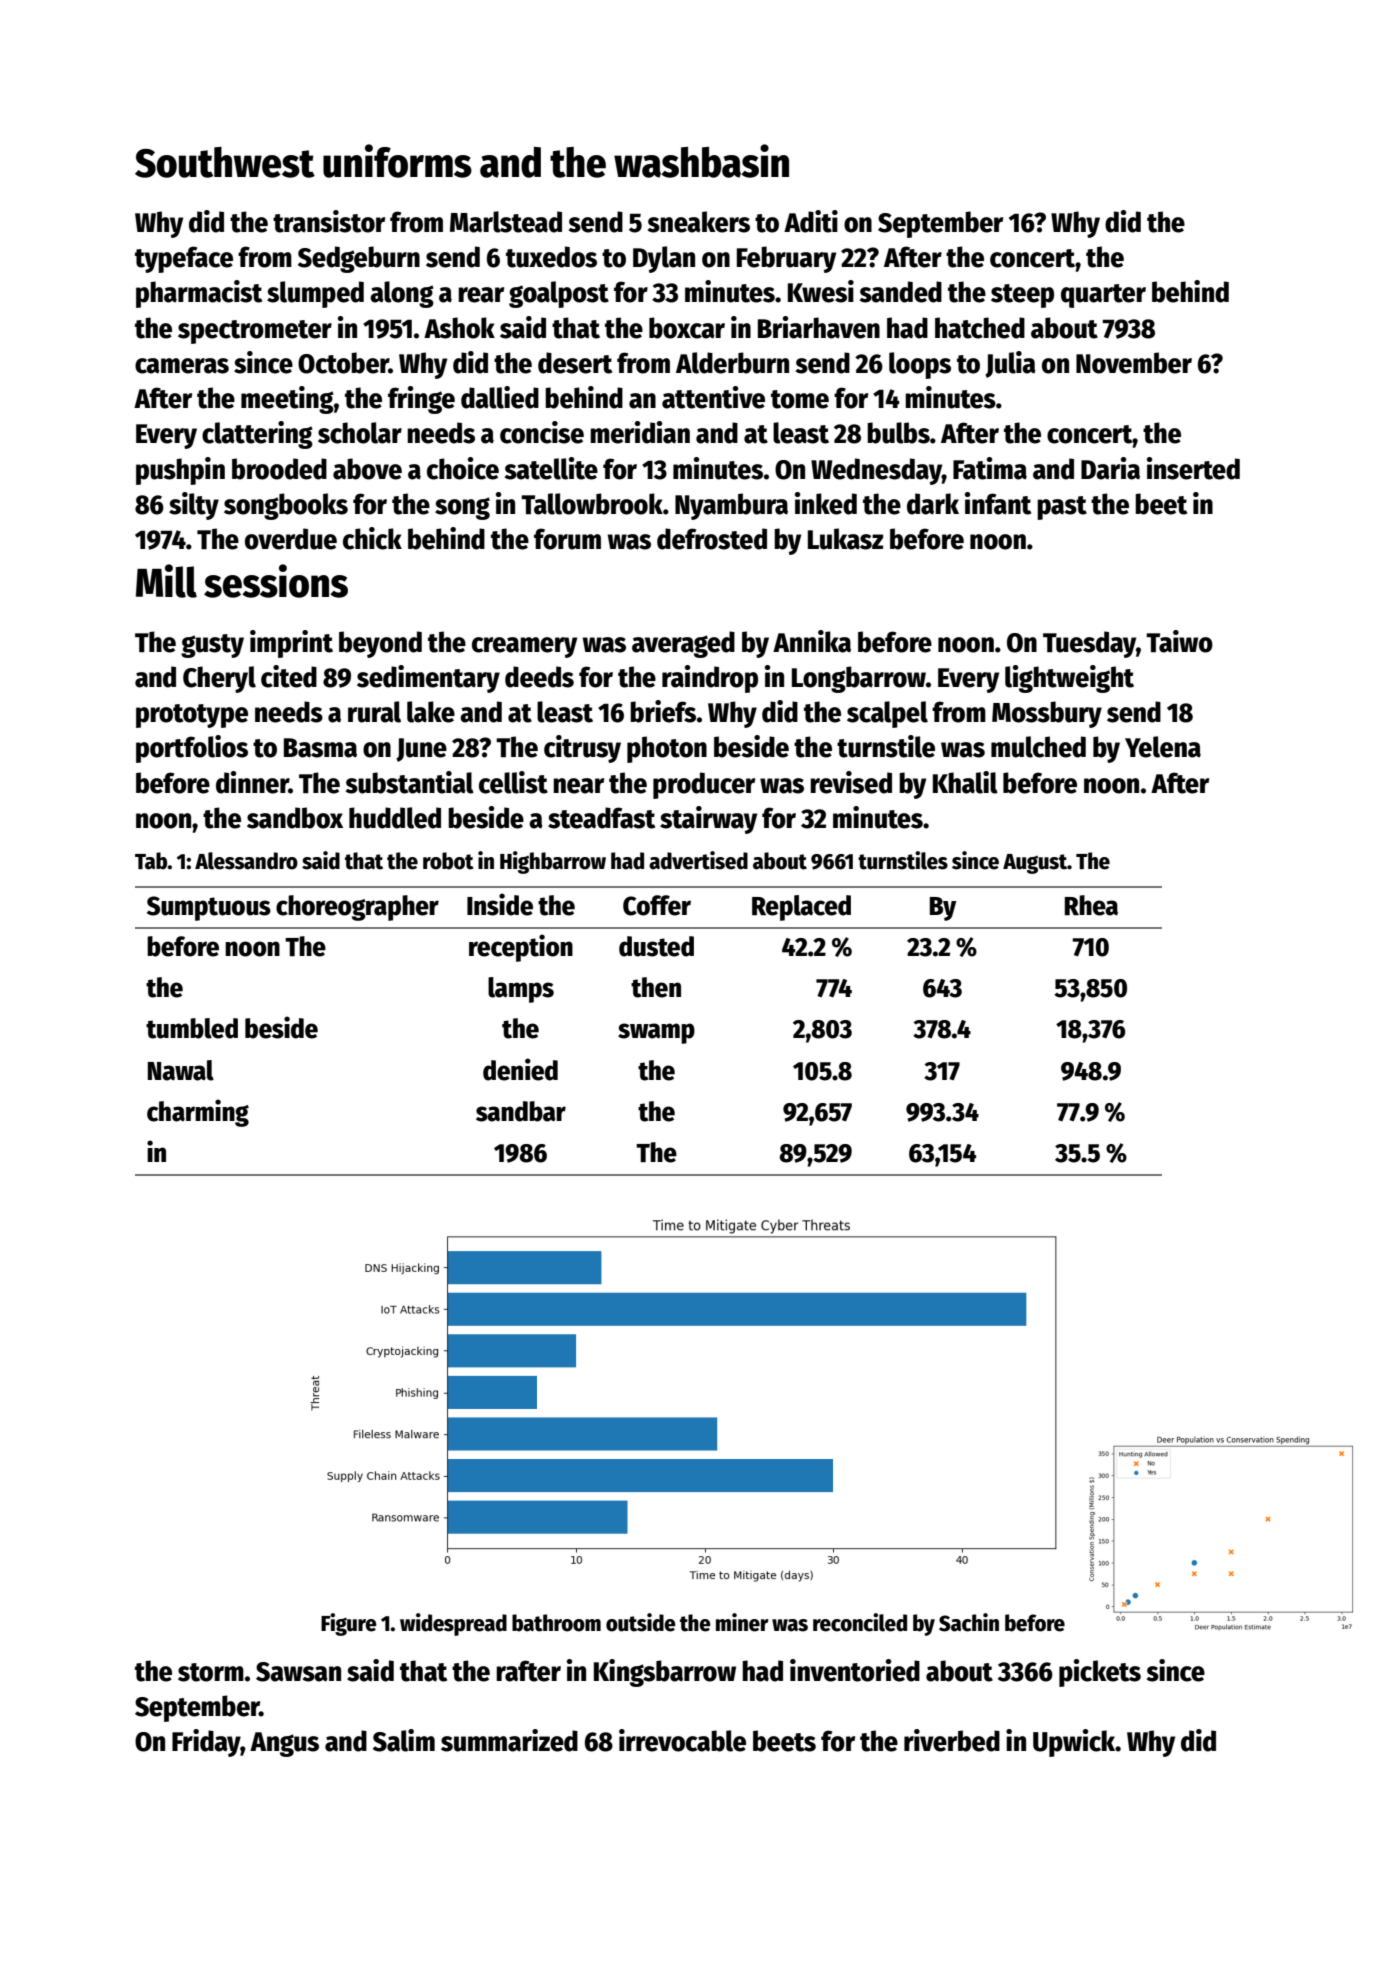  I want to click on swamp, so click(656, 1033).
